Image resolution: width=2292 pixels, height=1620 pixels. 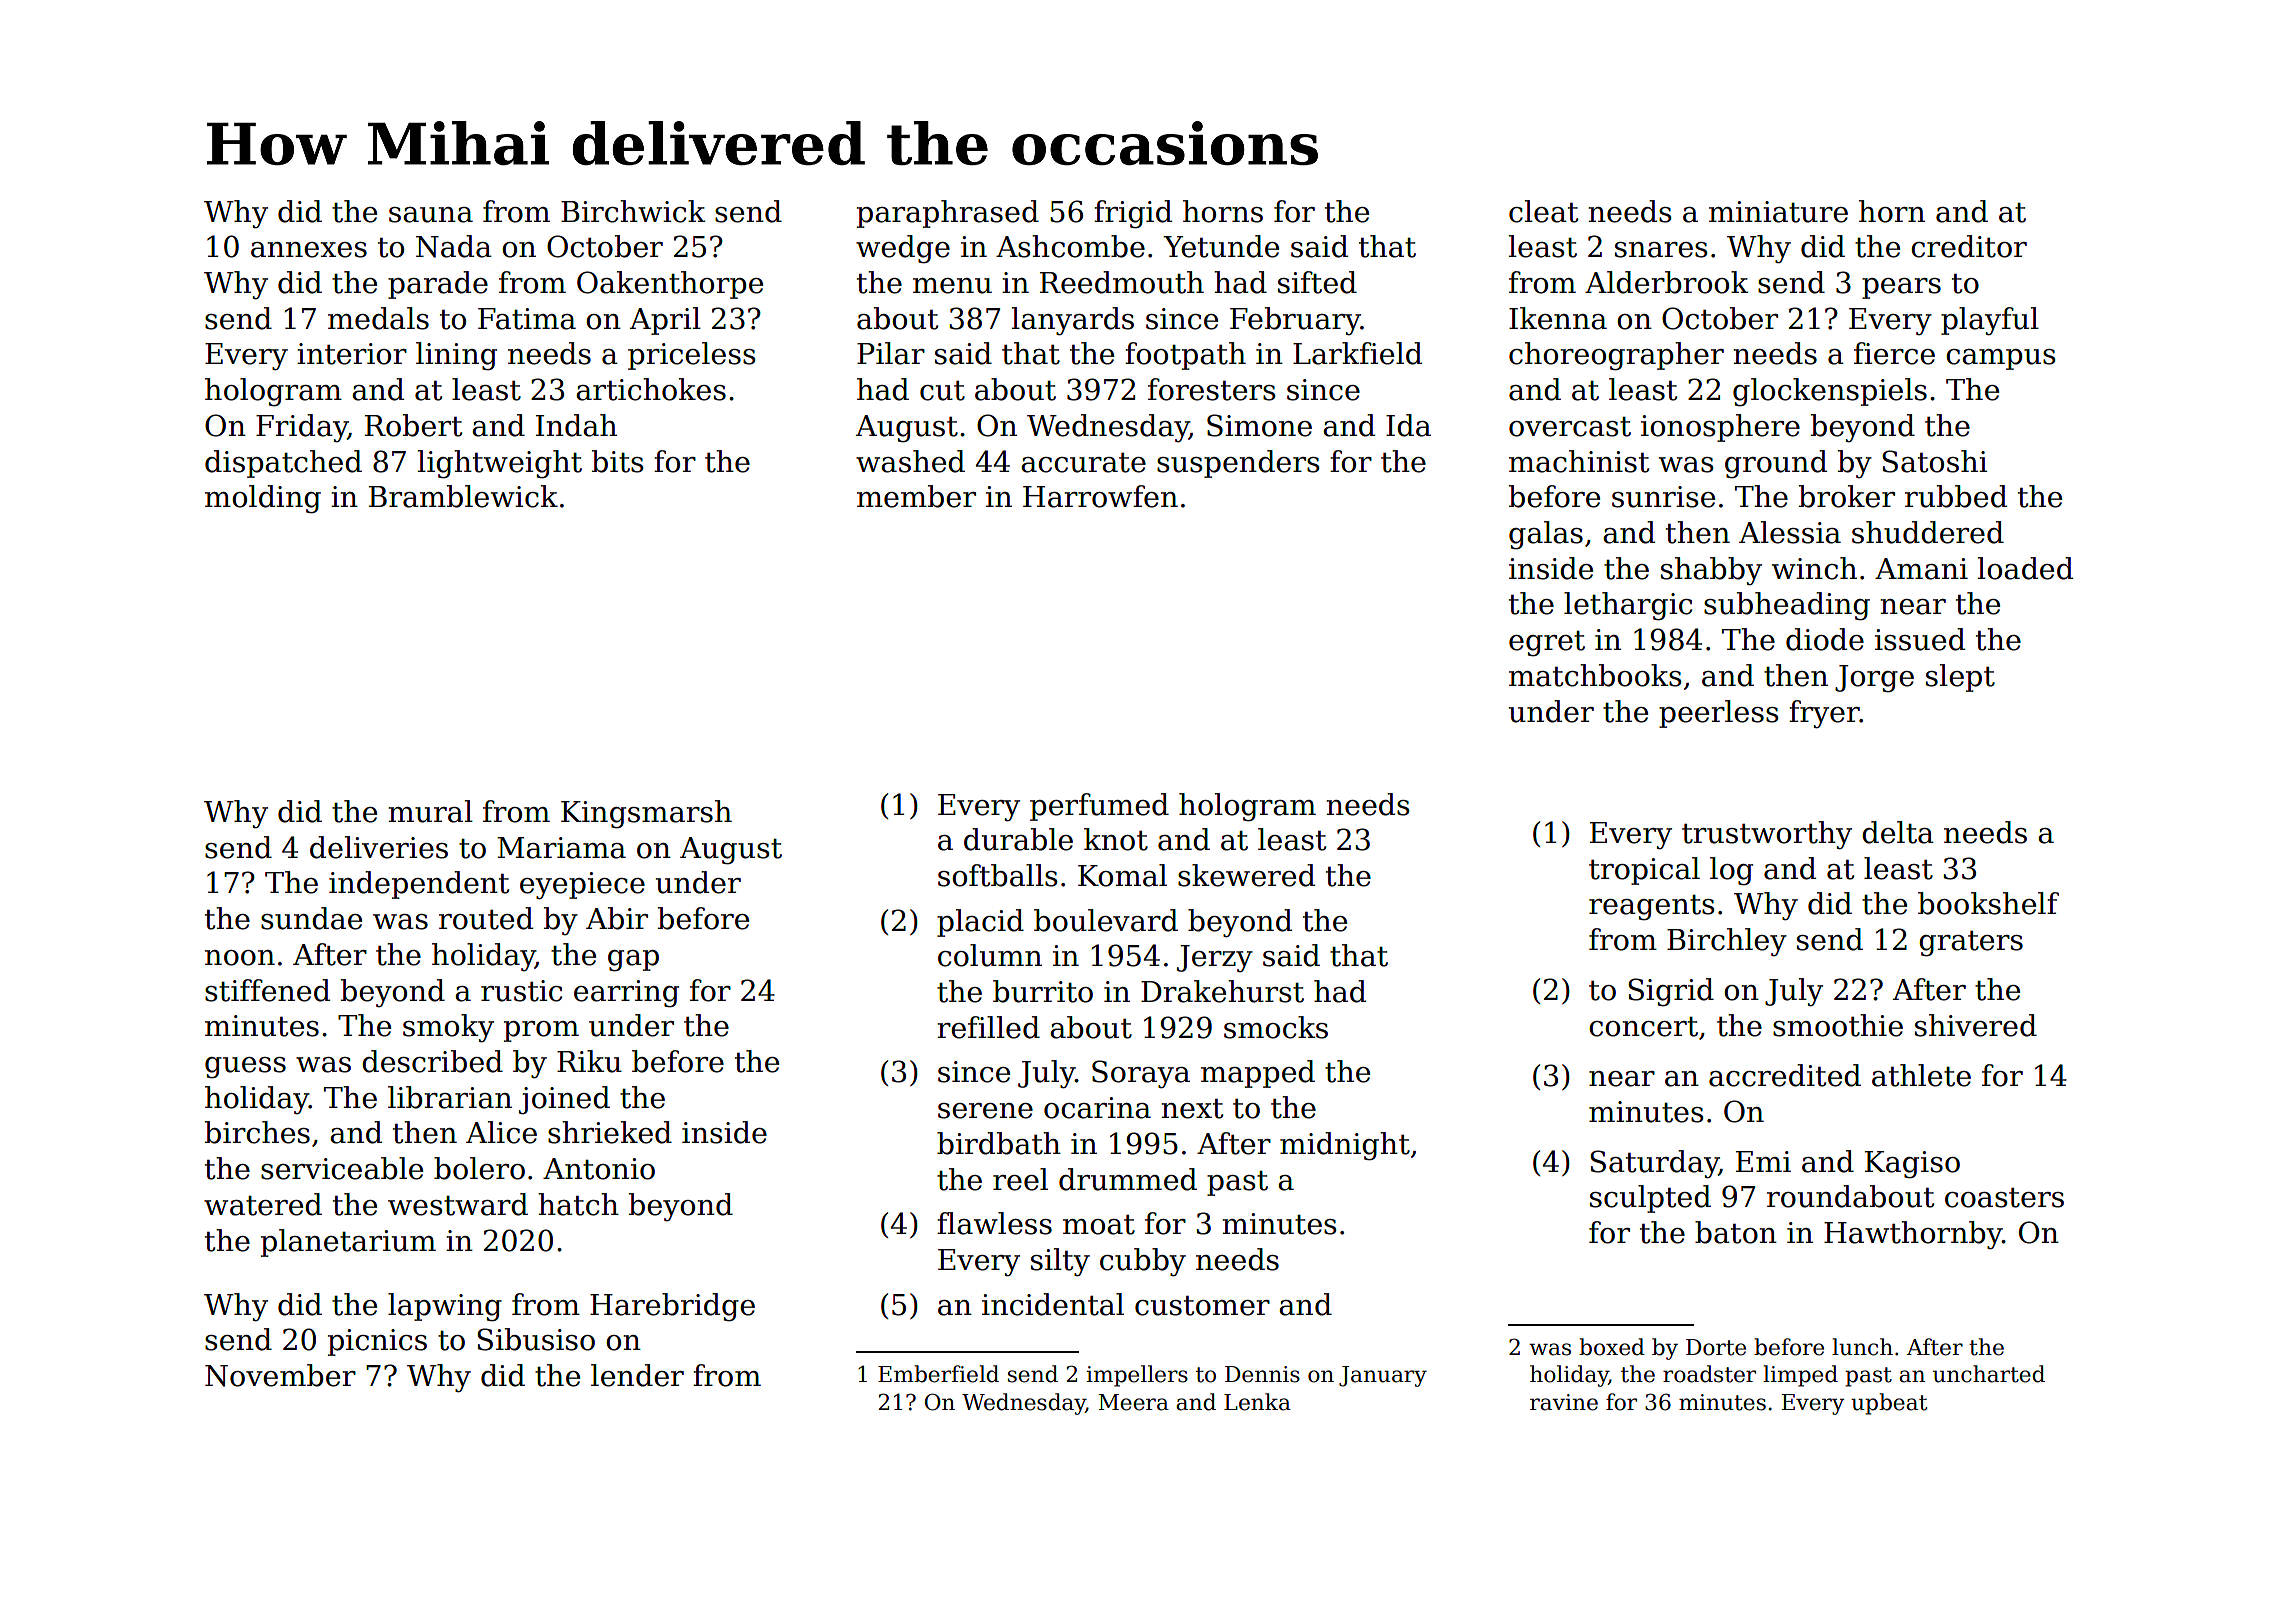 What do you see at coordinates (916, 496) in the screenshot?
I see `member` at bounding box center [916, 496].
